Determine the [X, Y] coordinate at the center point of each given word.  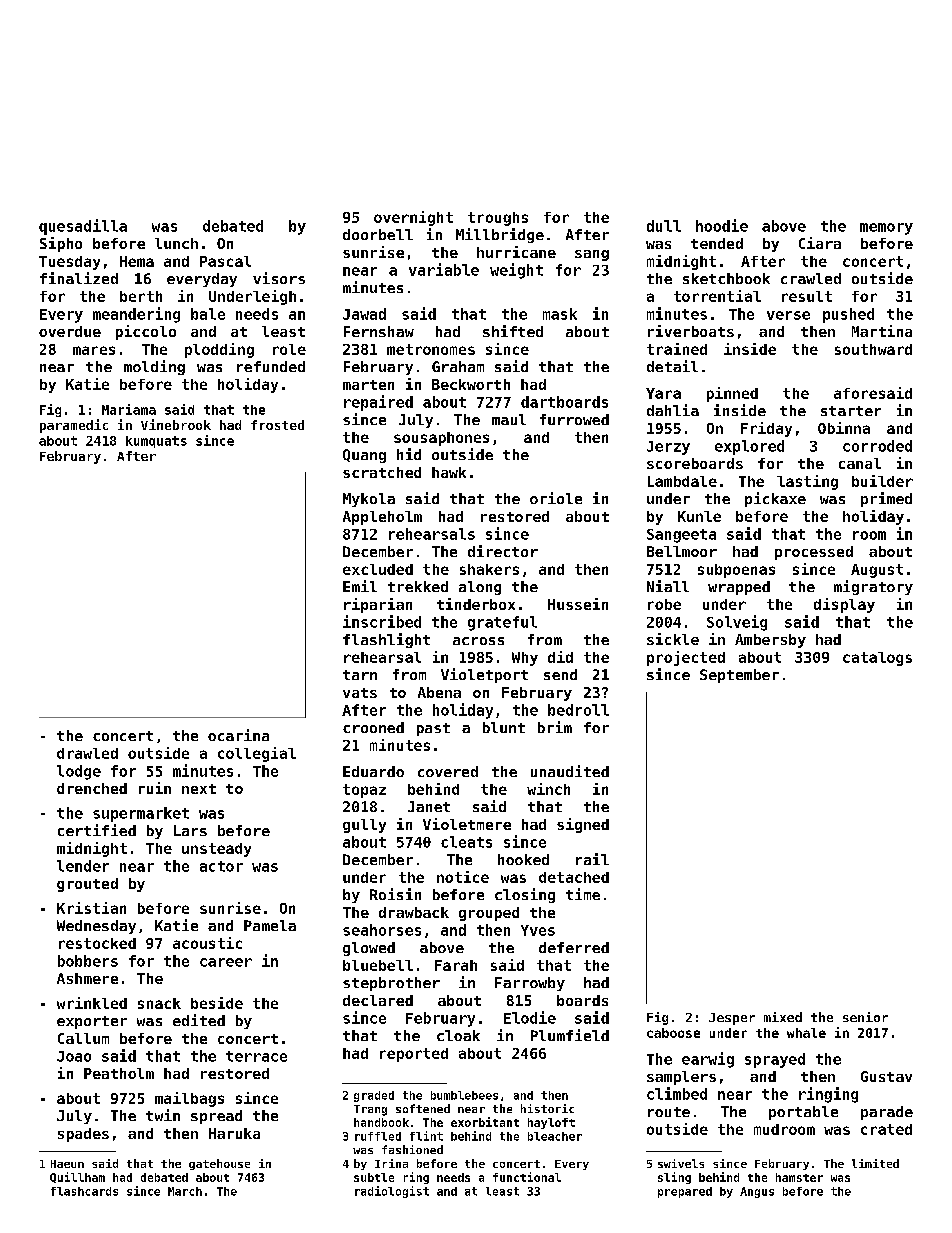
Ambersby [770, 641]
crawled [811, 278]
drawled [87, 753]
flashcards [84, 1191]
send [560, 674]
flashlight [386, 640]
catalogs [877, 659]
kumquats [156, 442]
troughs [498, 219]
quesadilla [83, 227]
